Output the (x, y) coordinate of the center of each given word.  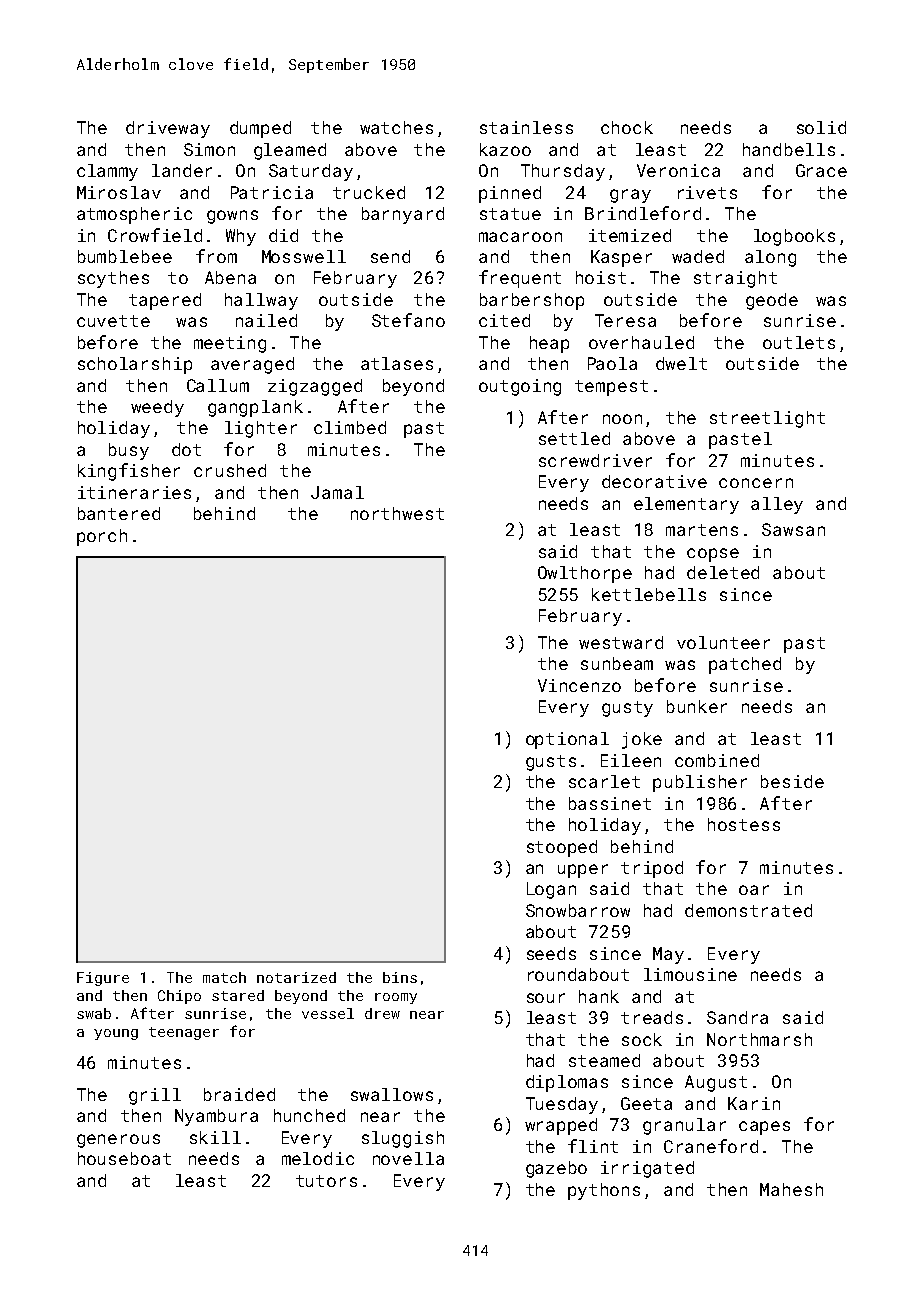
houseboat (124, 1158)
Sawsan (793, 529)
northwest (397, 513)
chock (627, 127)
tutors (326, 1181)
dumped (260, 129)
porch (102, 537)
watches (396, 127)
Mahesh (791, 1189)
